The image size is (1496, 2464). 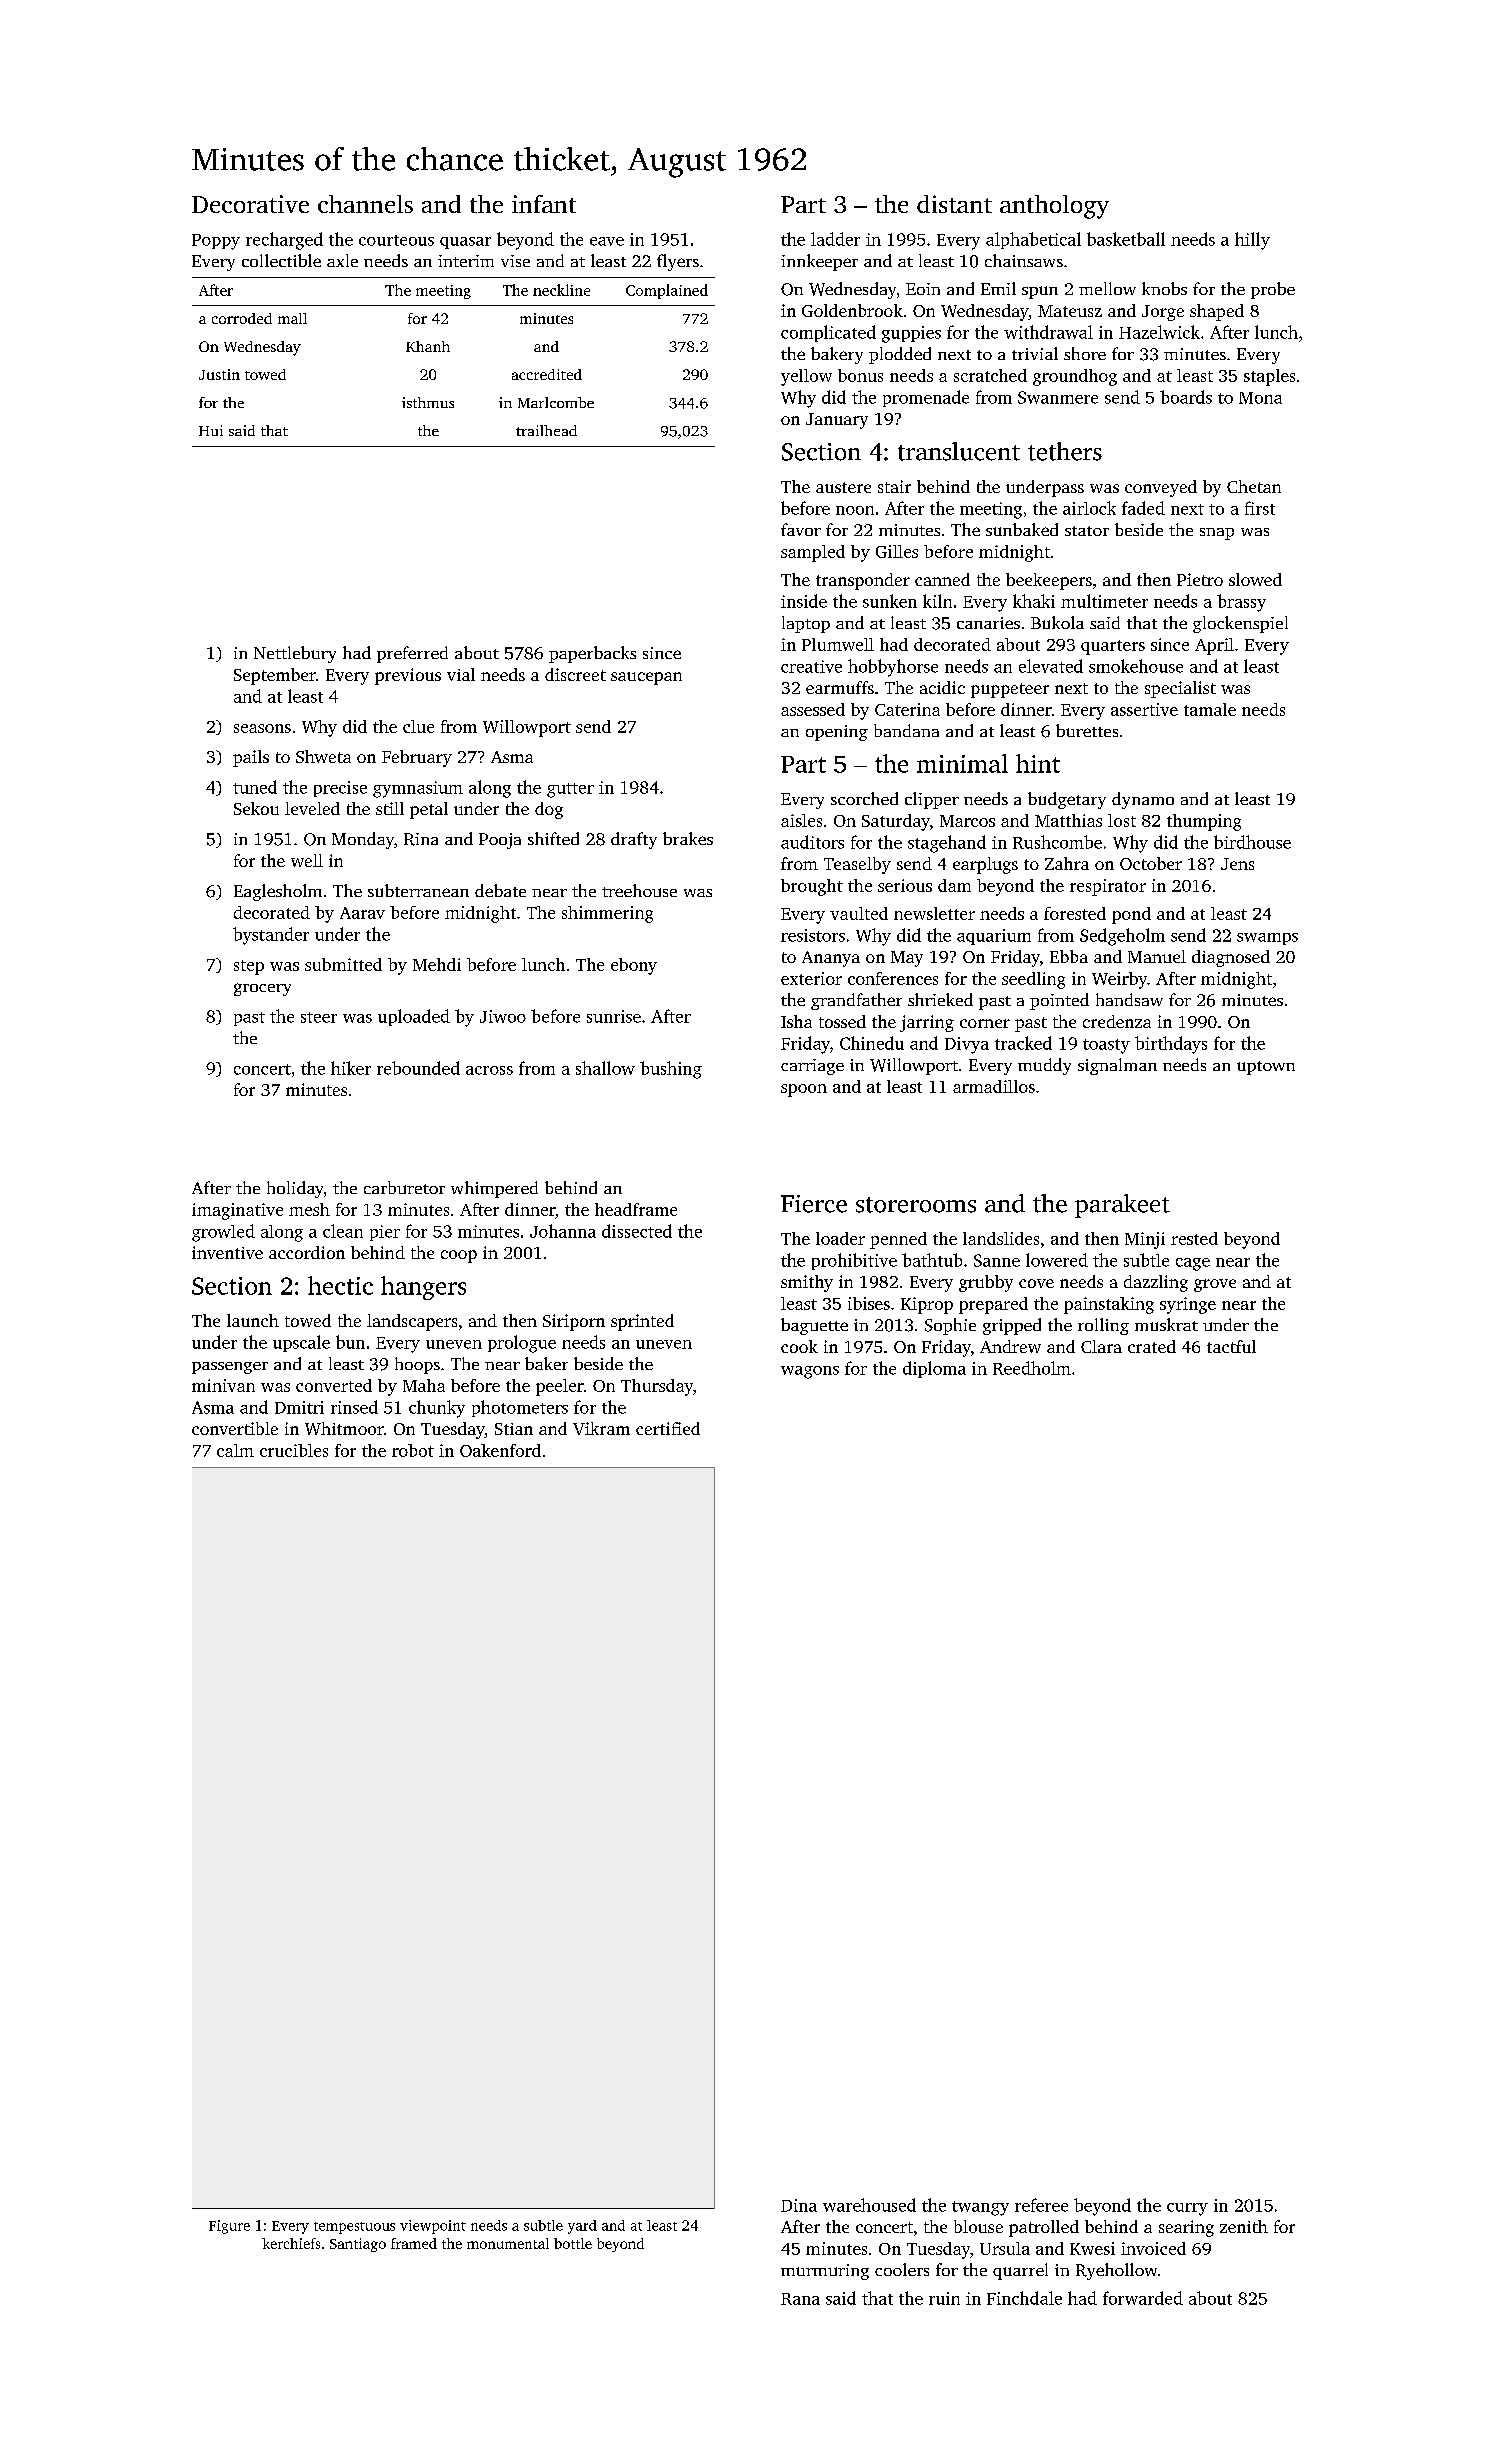 I want to click on Manuel, so click(x=1157, y=956).
